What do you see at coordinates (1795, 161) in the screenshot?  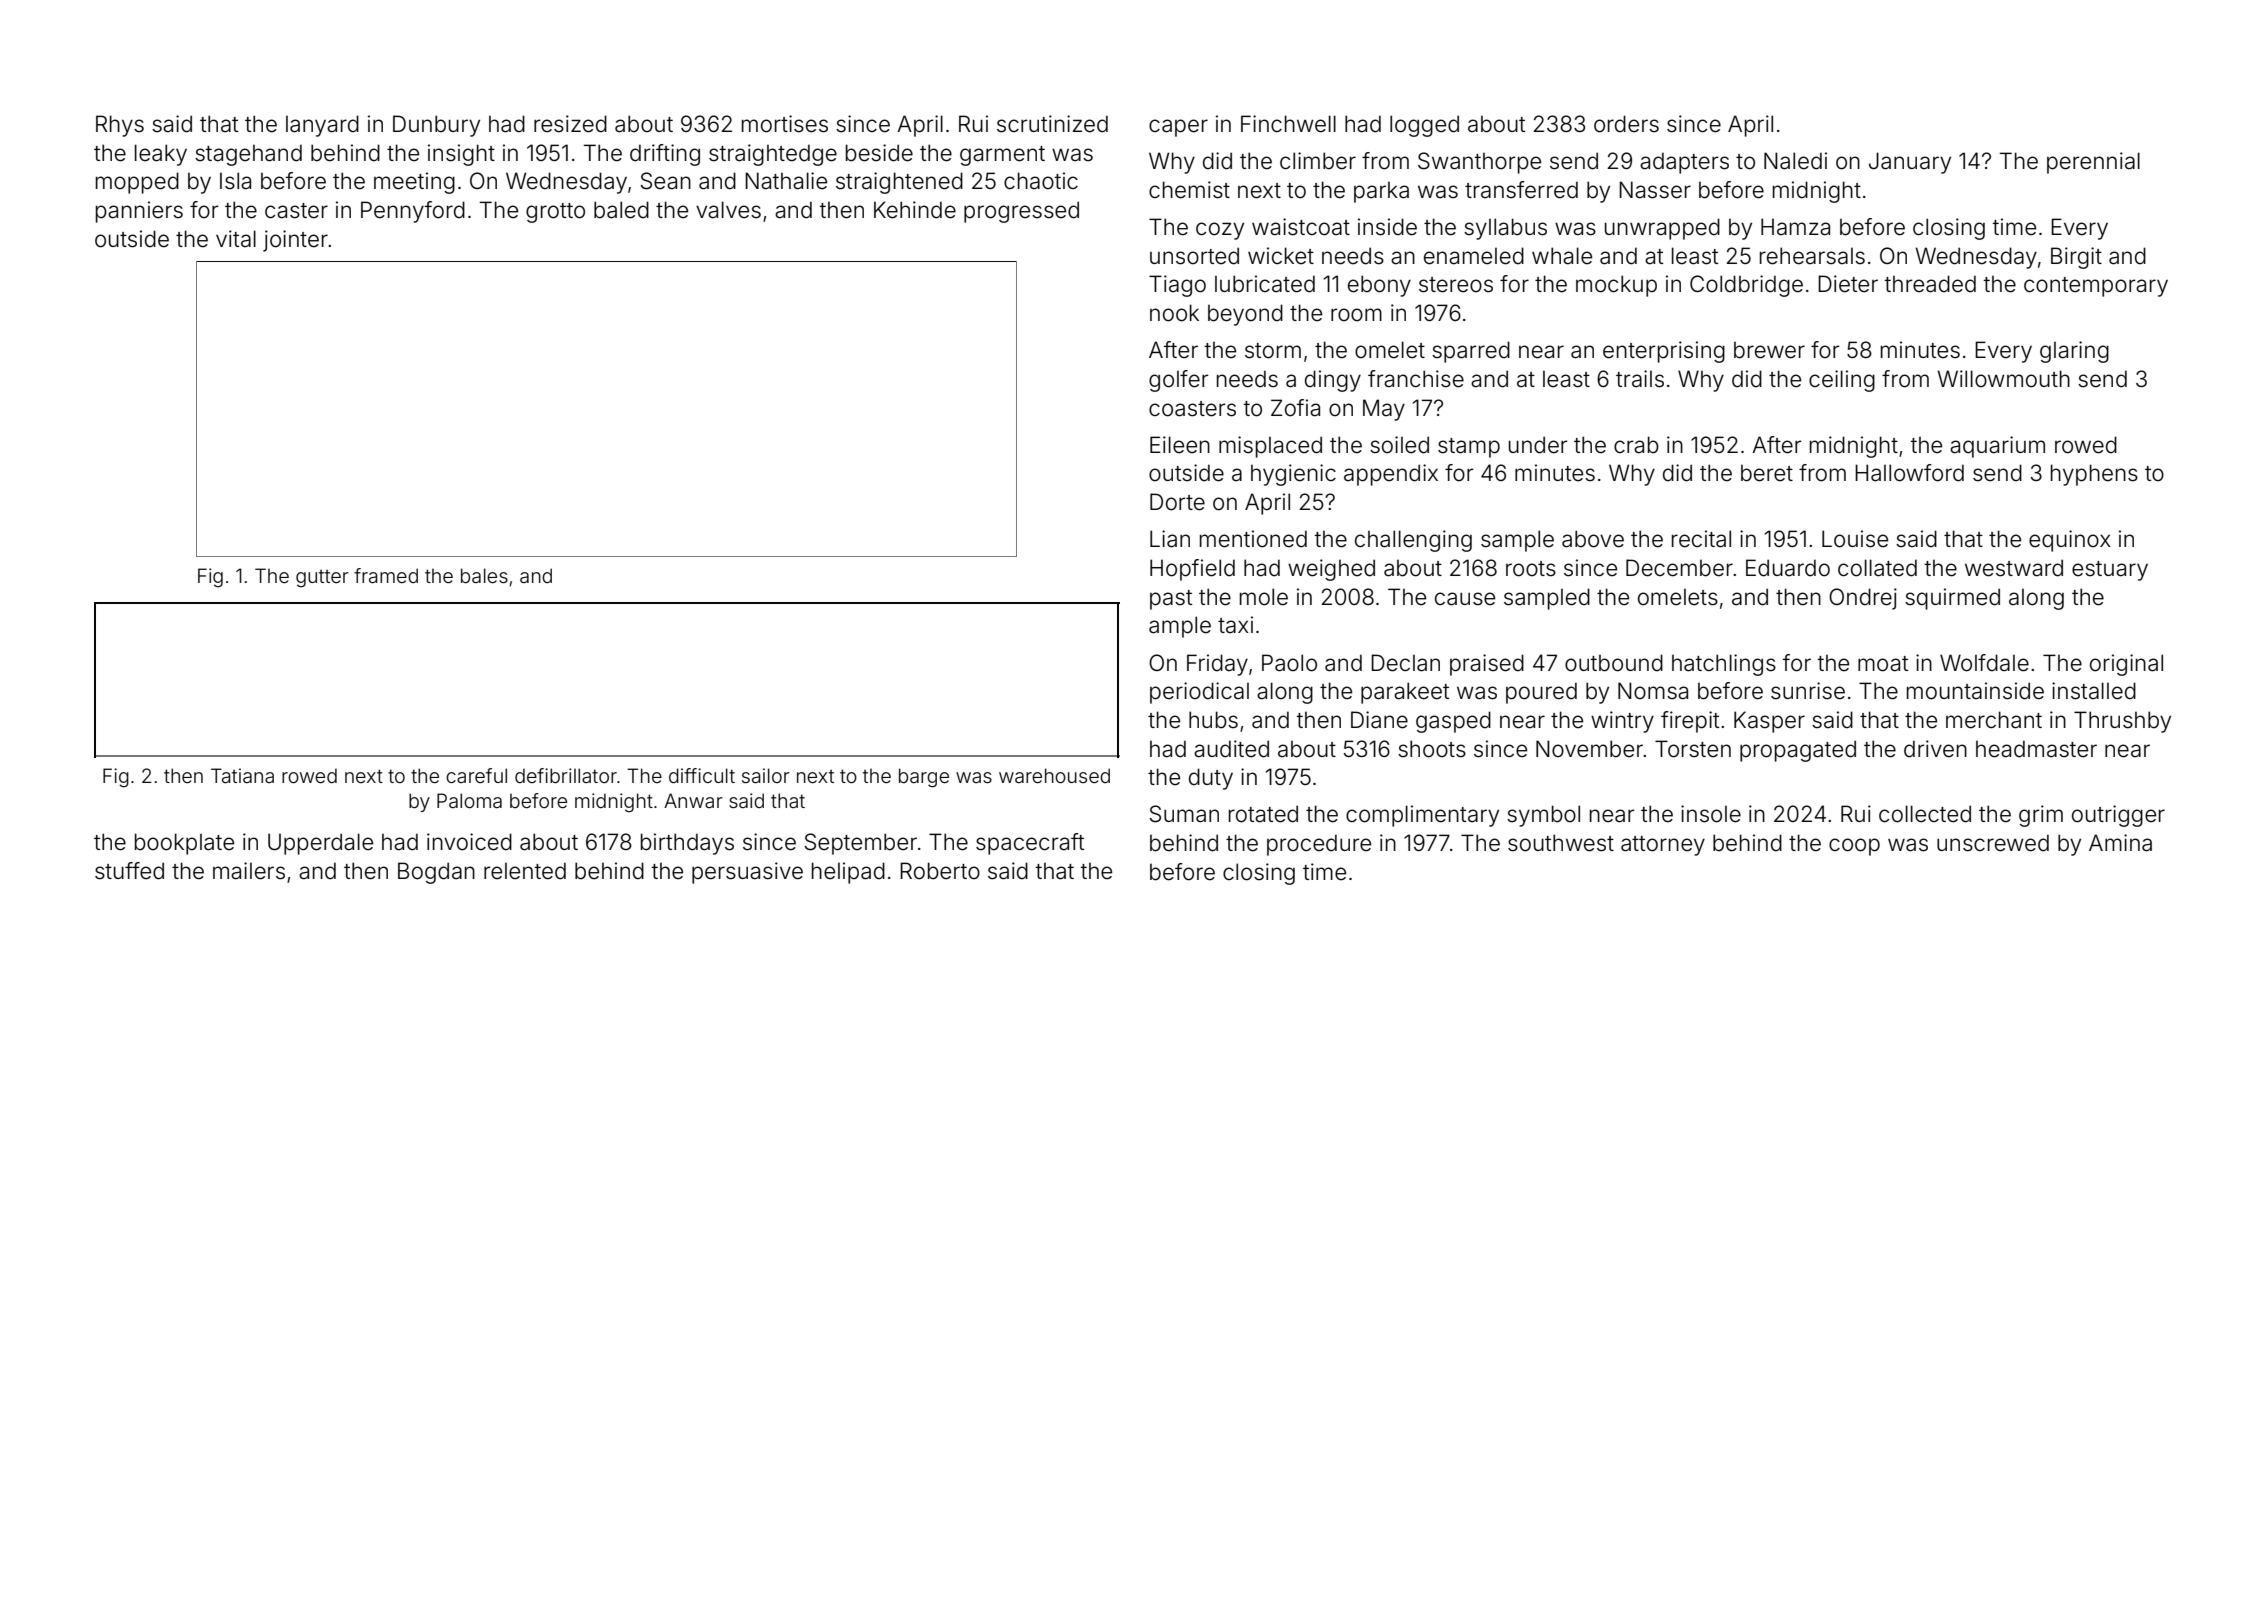 I see `Naledi` at bounding box center [1795, 161].
